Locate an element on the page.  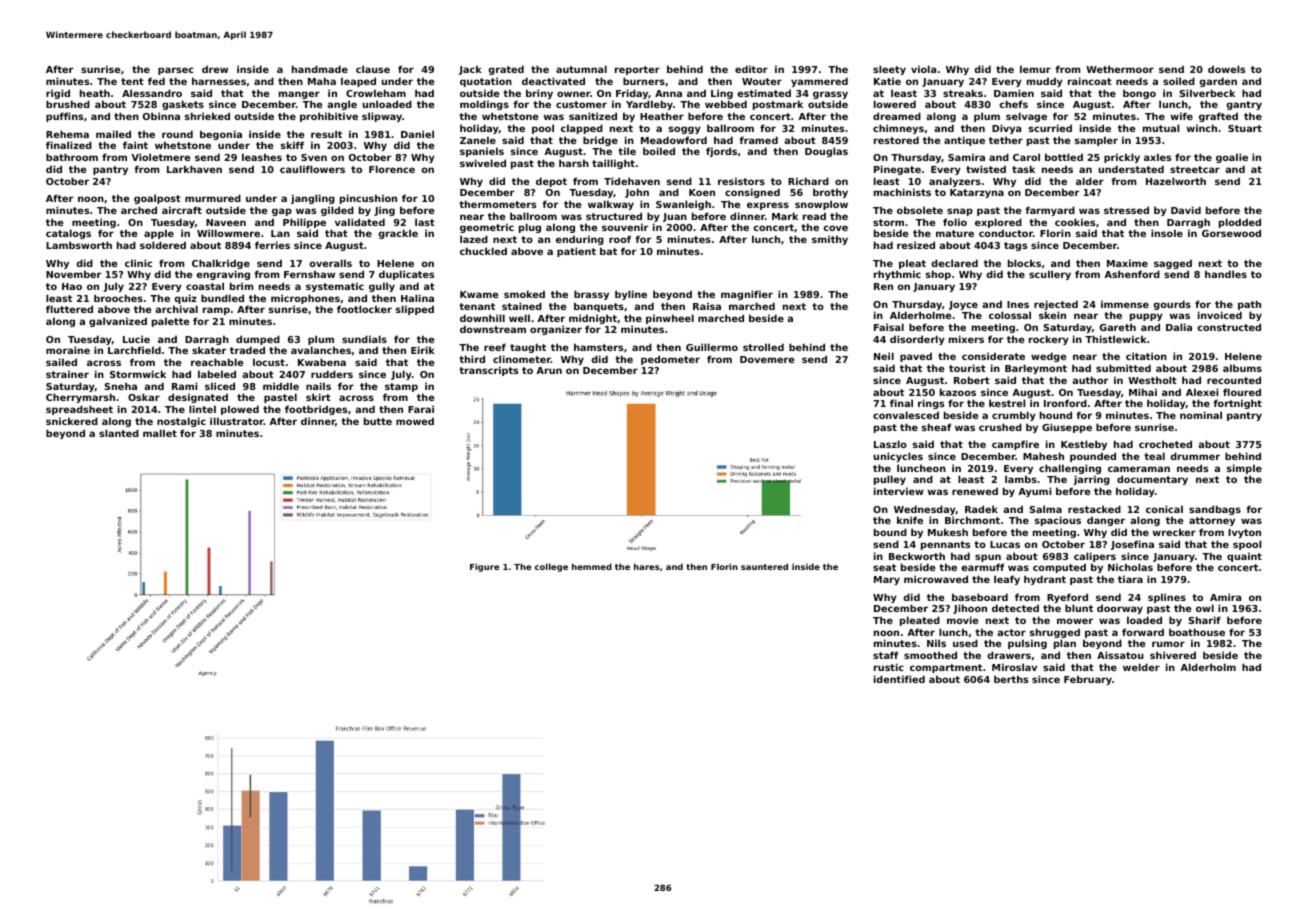
convalesced is located at coordinates (906, 415).
